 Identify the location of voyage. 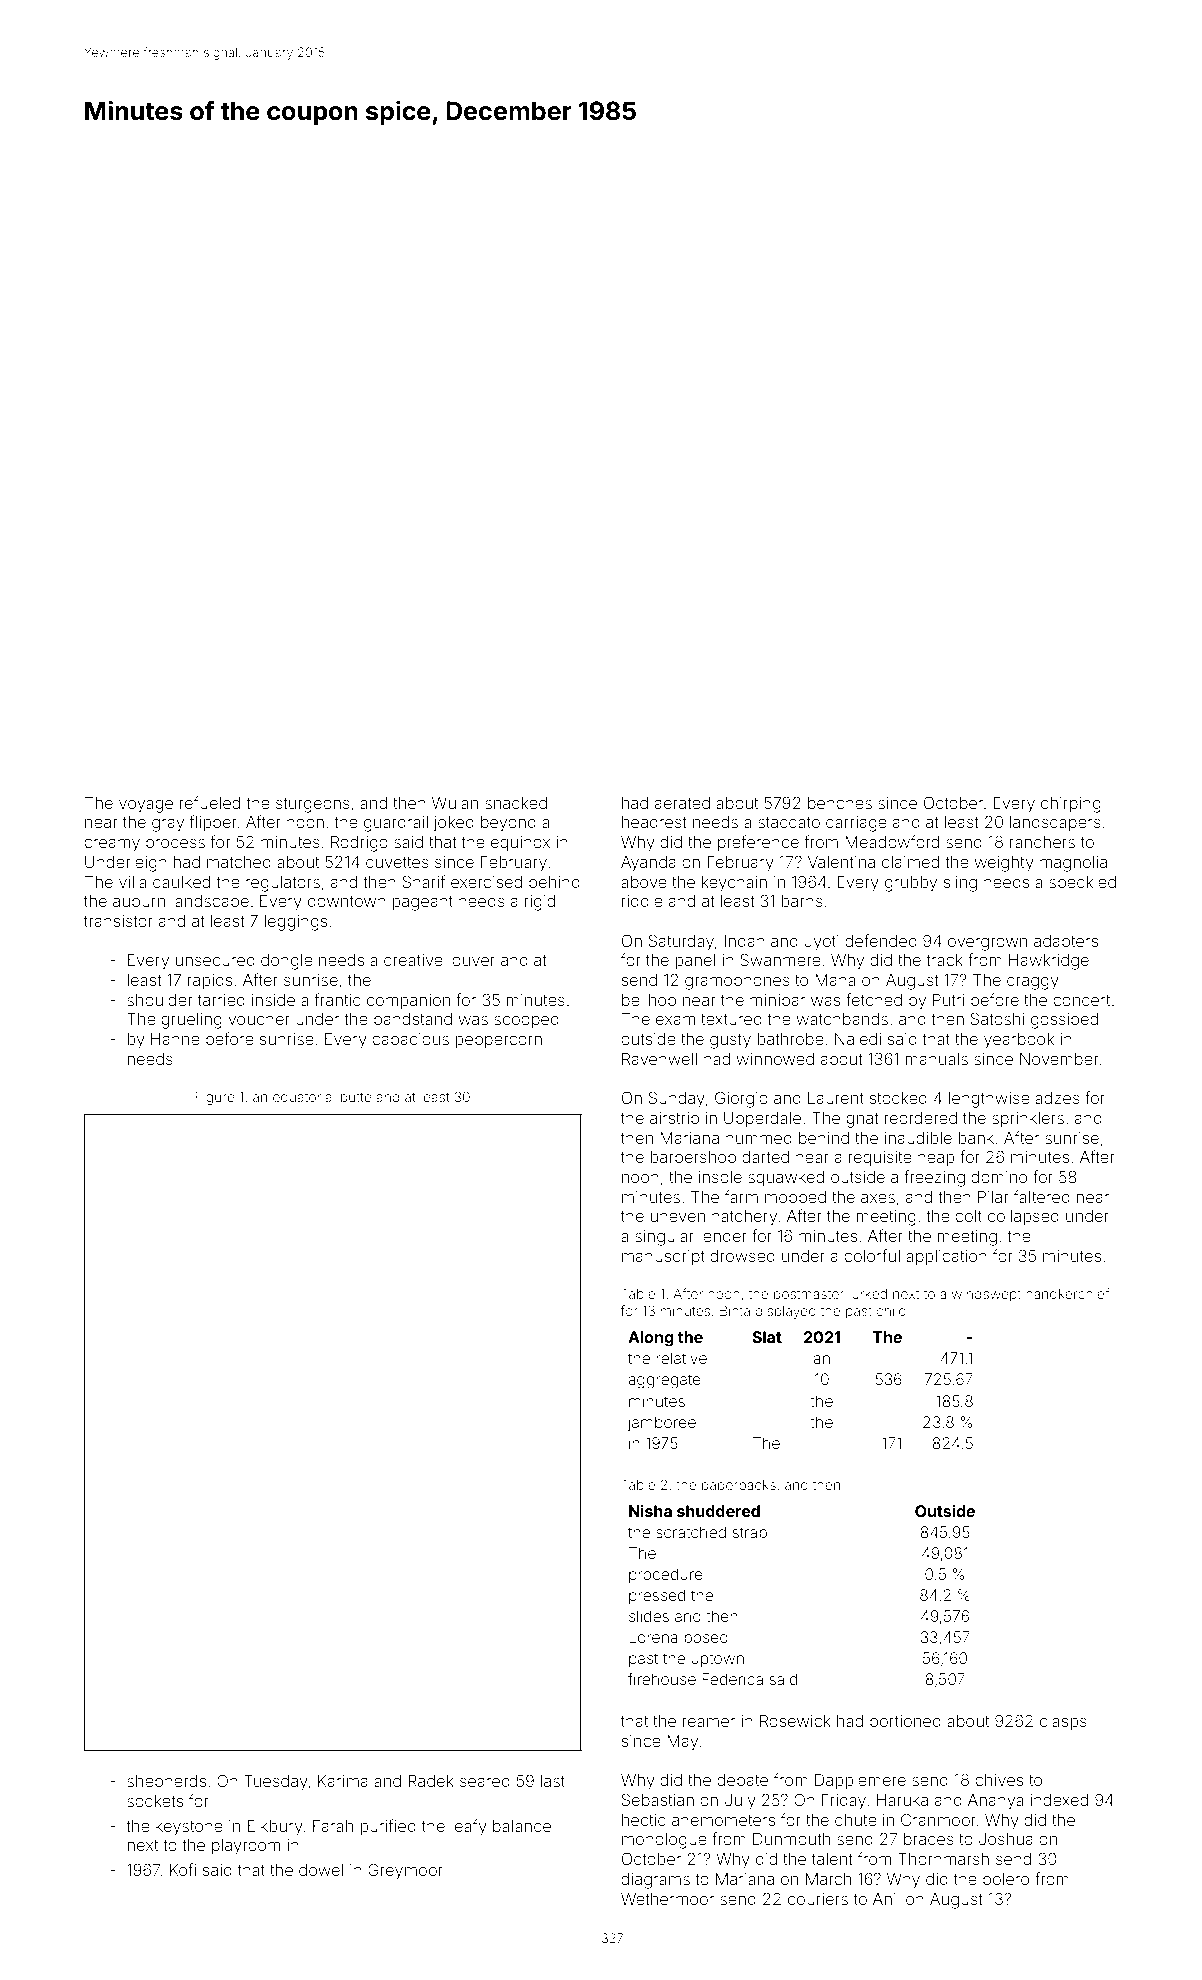
(146, 806).
